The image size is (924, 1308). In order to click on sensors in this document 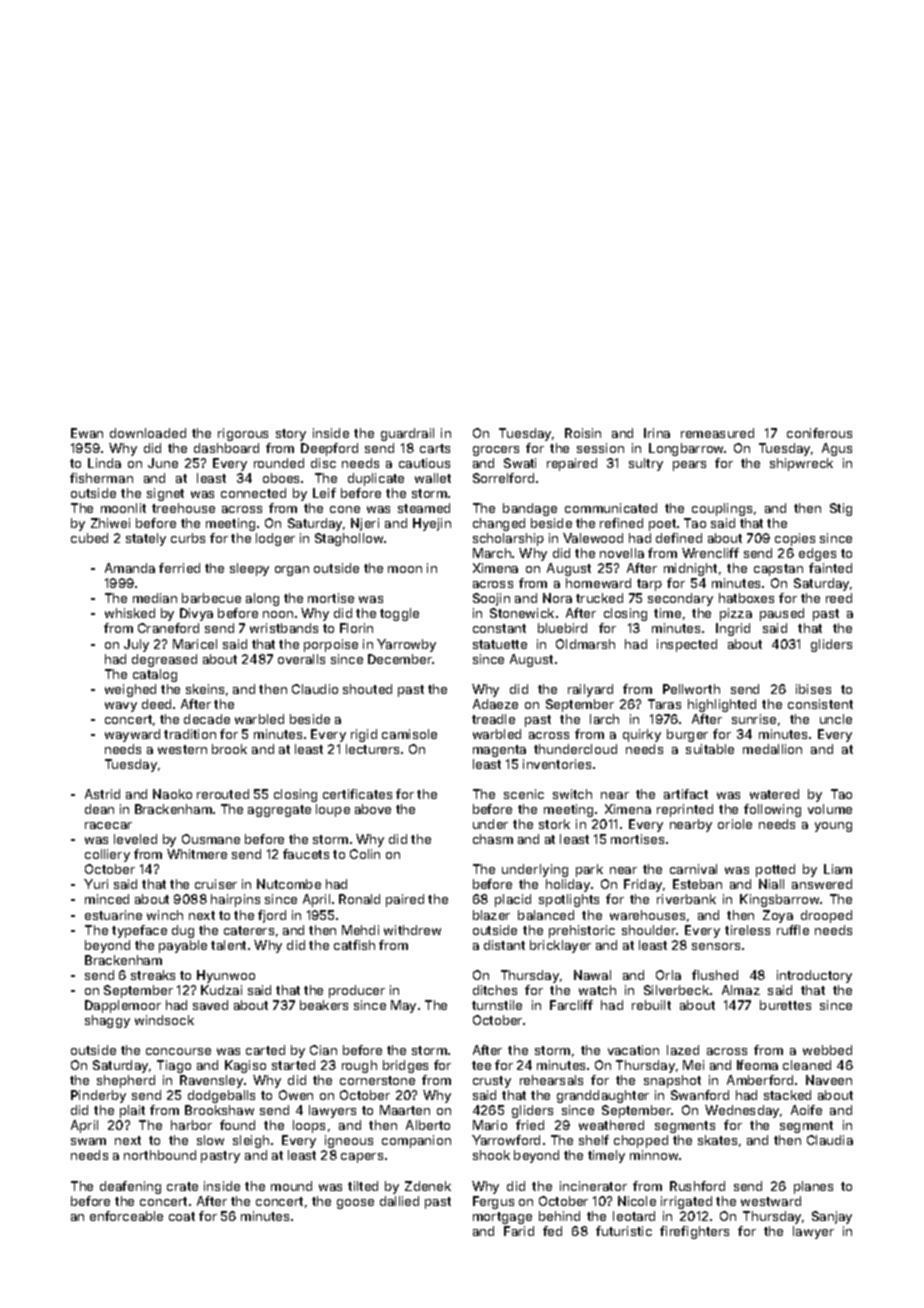, I will do `click(716, 946)`.
